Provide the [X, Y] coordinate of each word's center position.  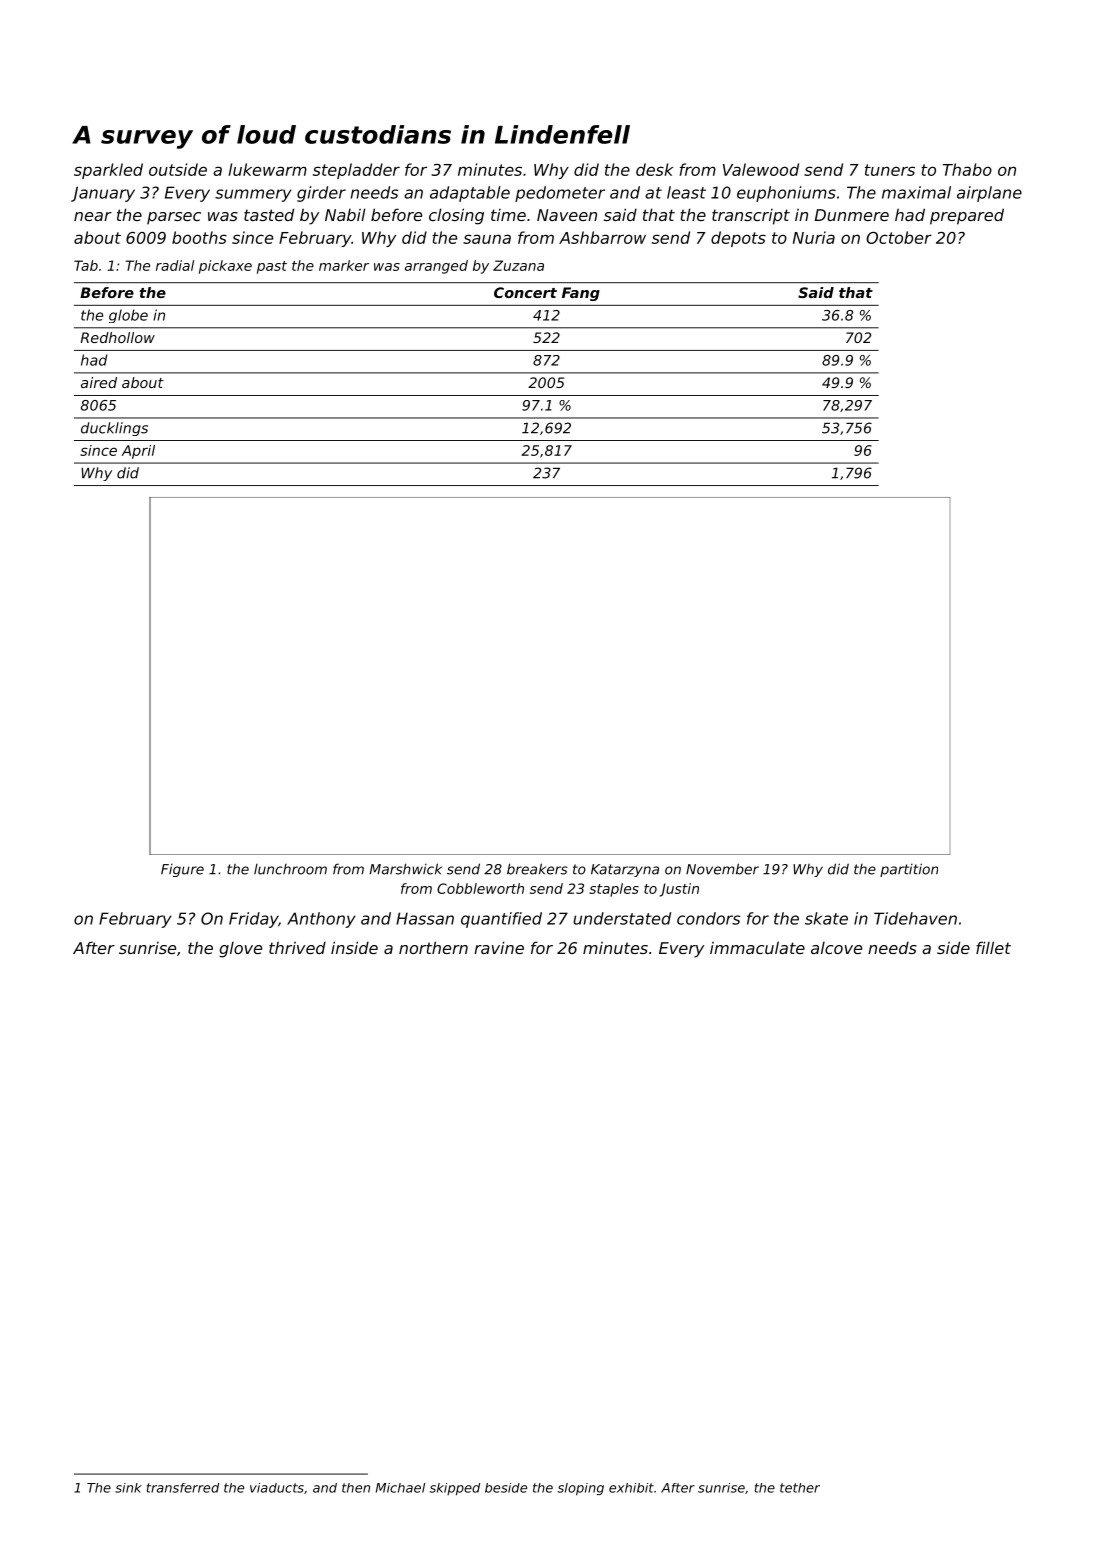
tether [800, 1488]
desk [654, 169]
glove [240, 950]
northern [433, 947]
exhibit [631, 1488]
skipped [455, 1489]
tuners [890, 170]
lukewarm [267, 169]
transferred [183, 1488]
